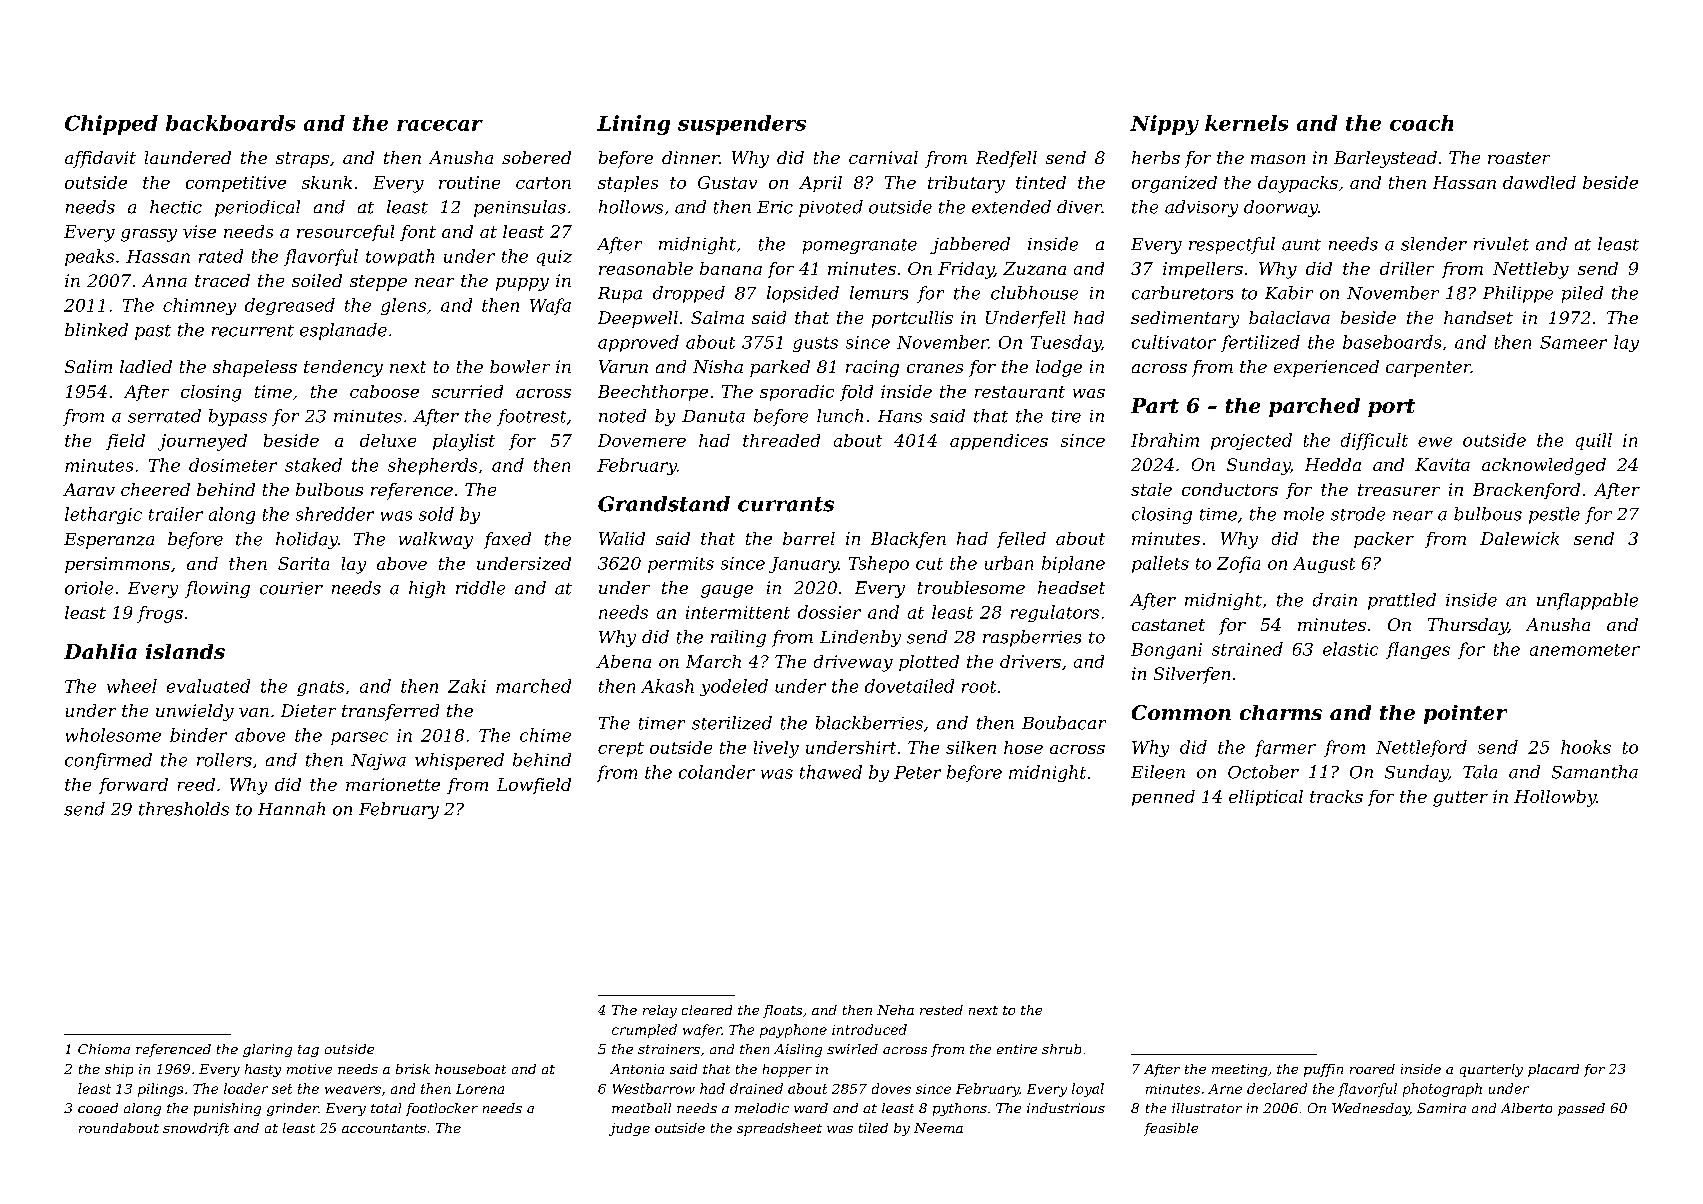 The height and width of the screenshot is (1204, 1703). I want to click on reasonable, so click(646, 268).
